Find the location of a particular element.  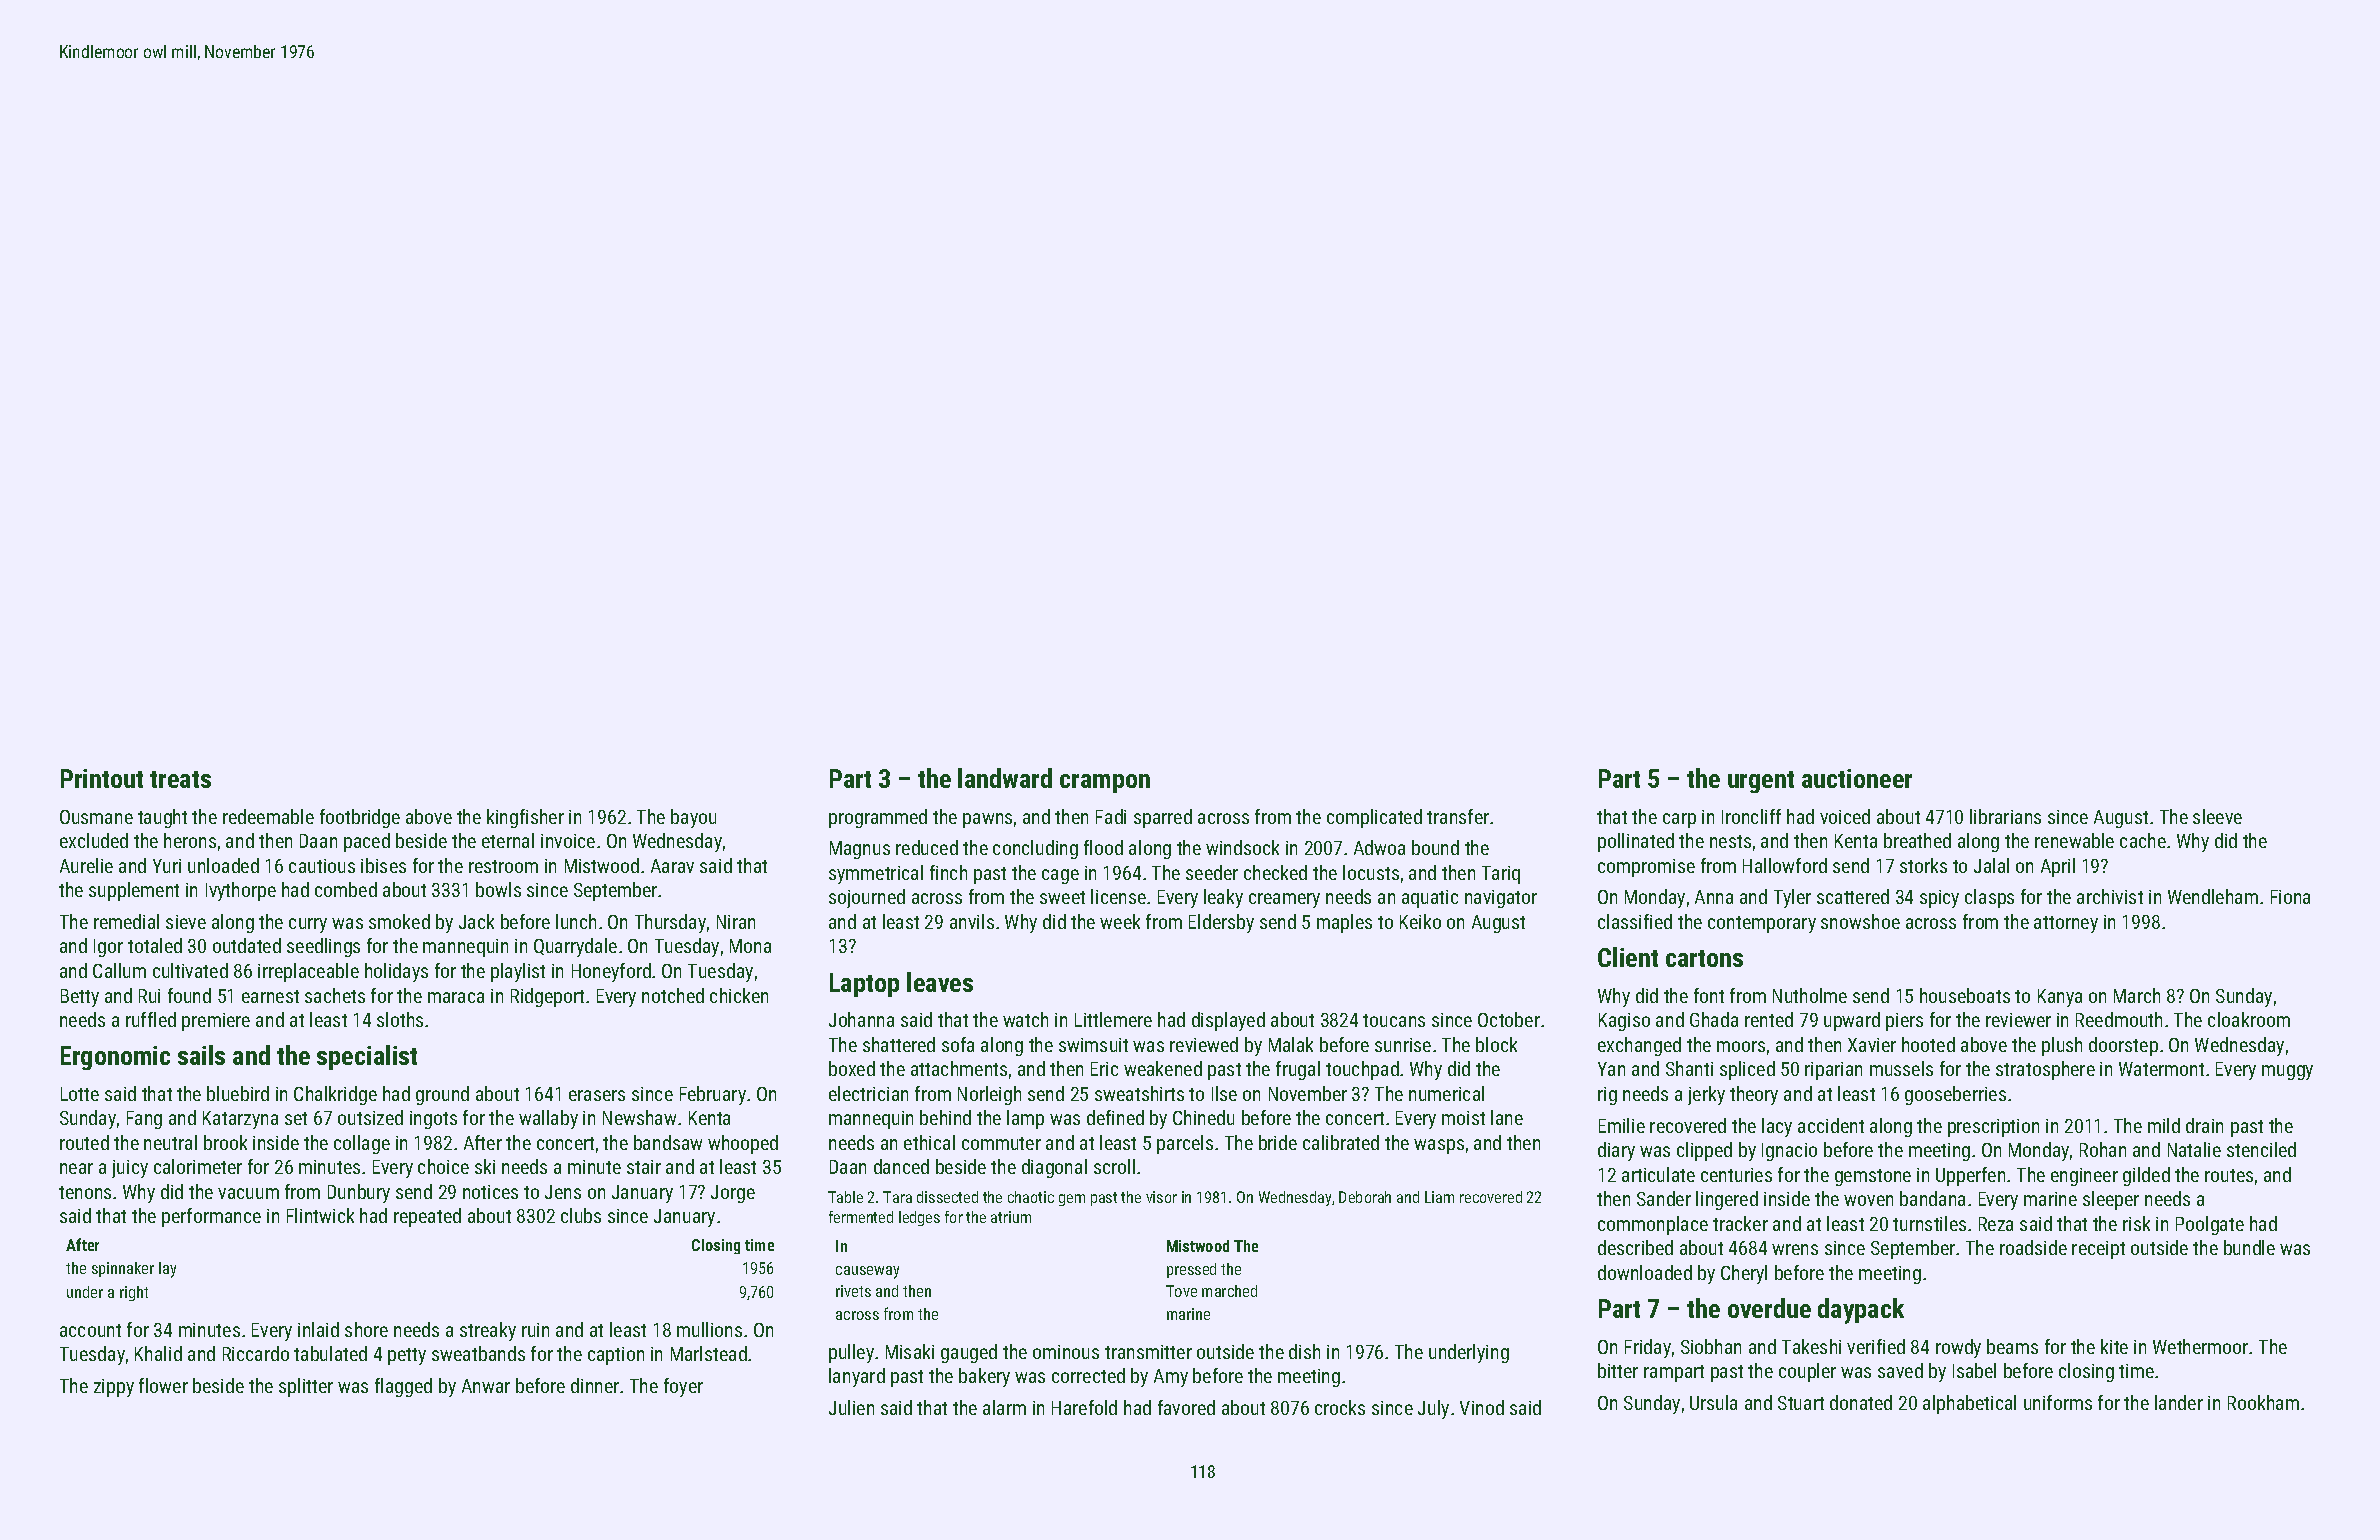

bundle is located at coordinates (2249, 1247).
